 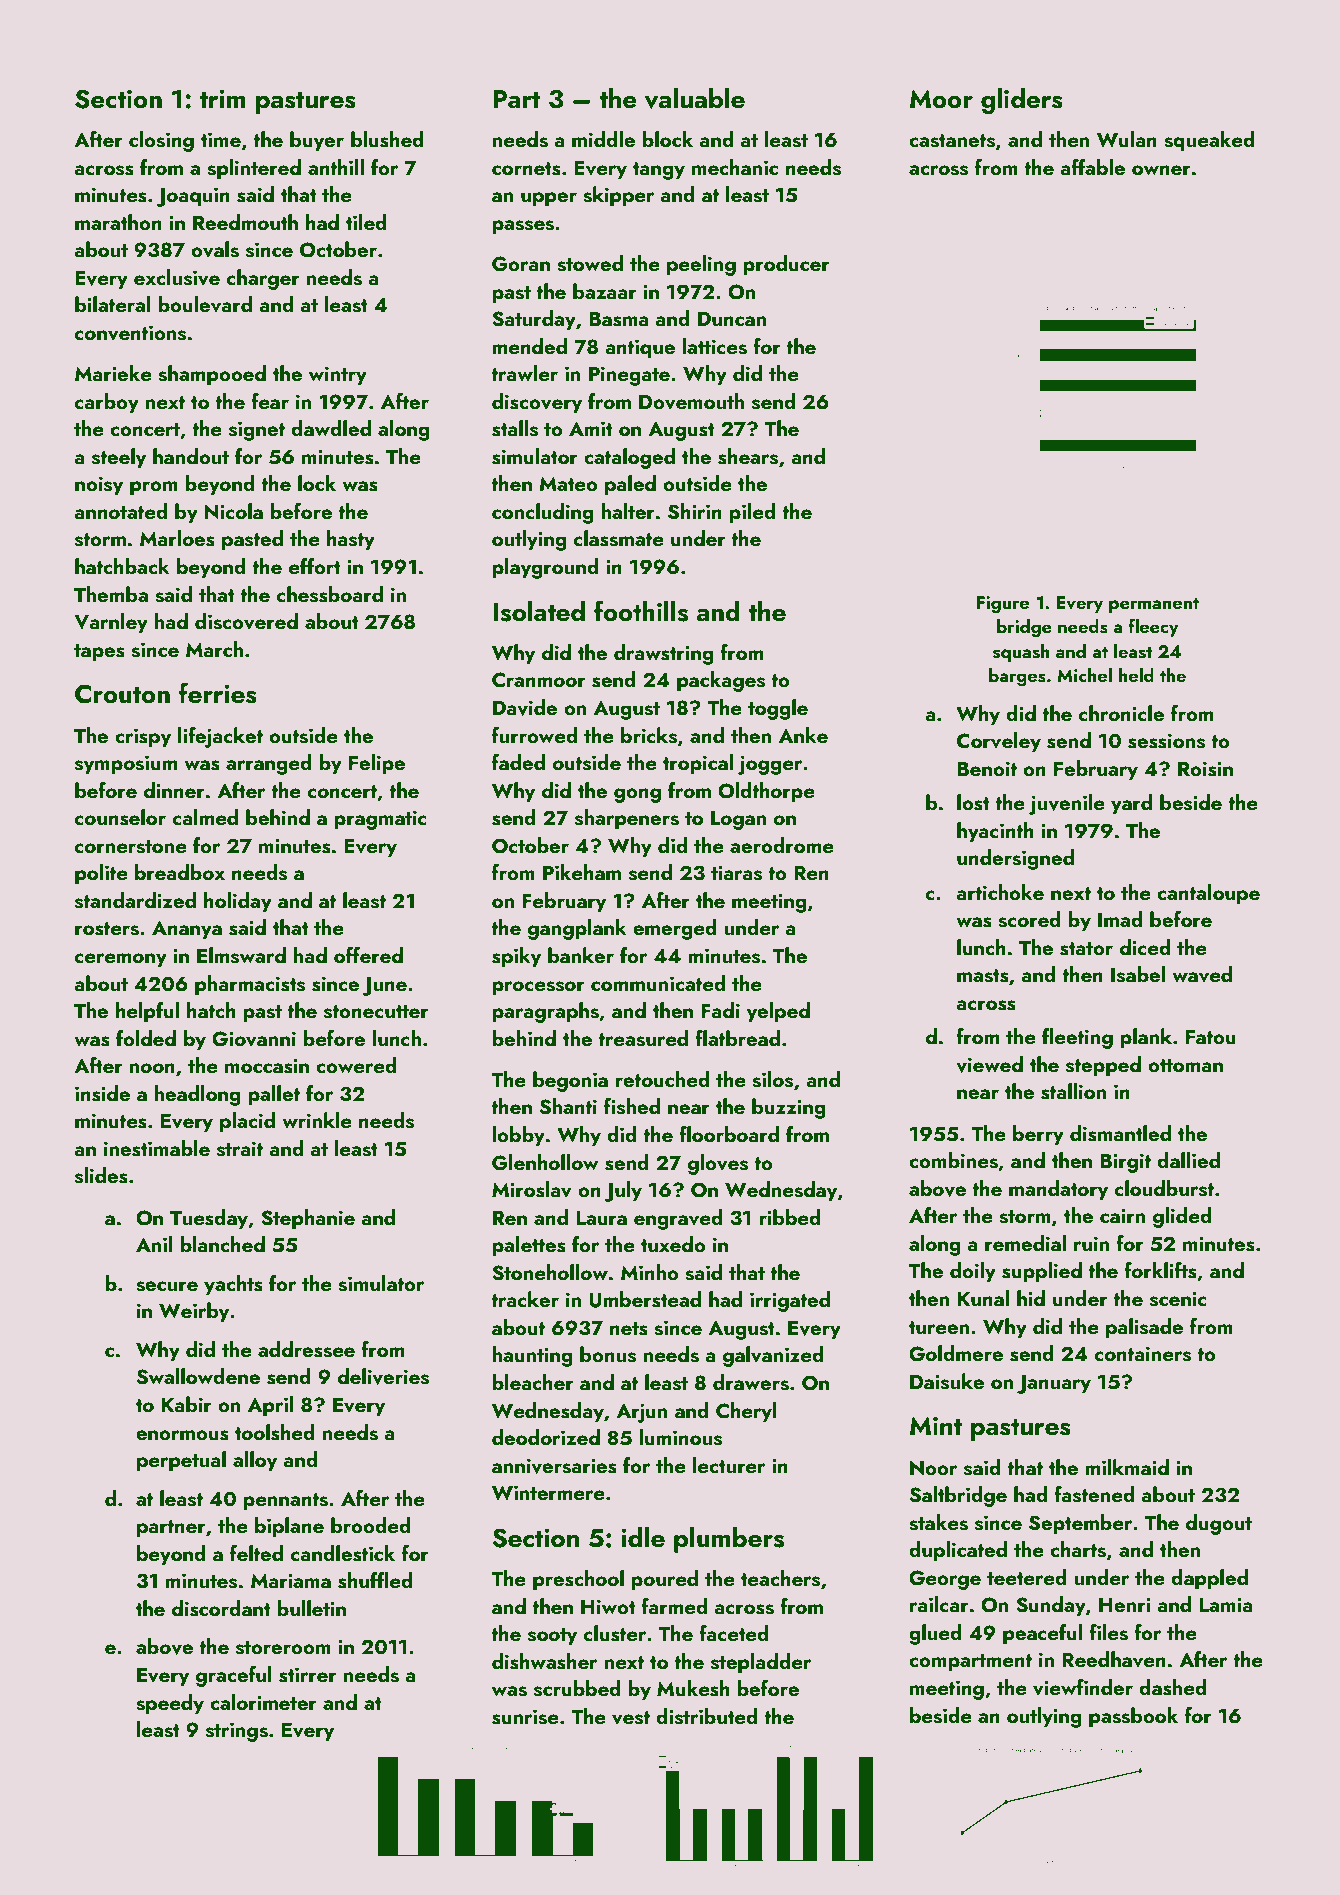 I want to click on charger, so click(x=263, y=279).
